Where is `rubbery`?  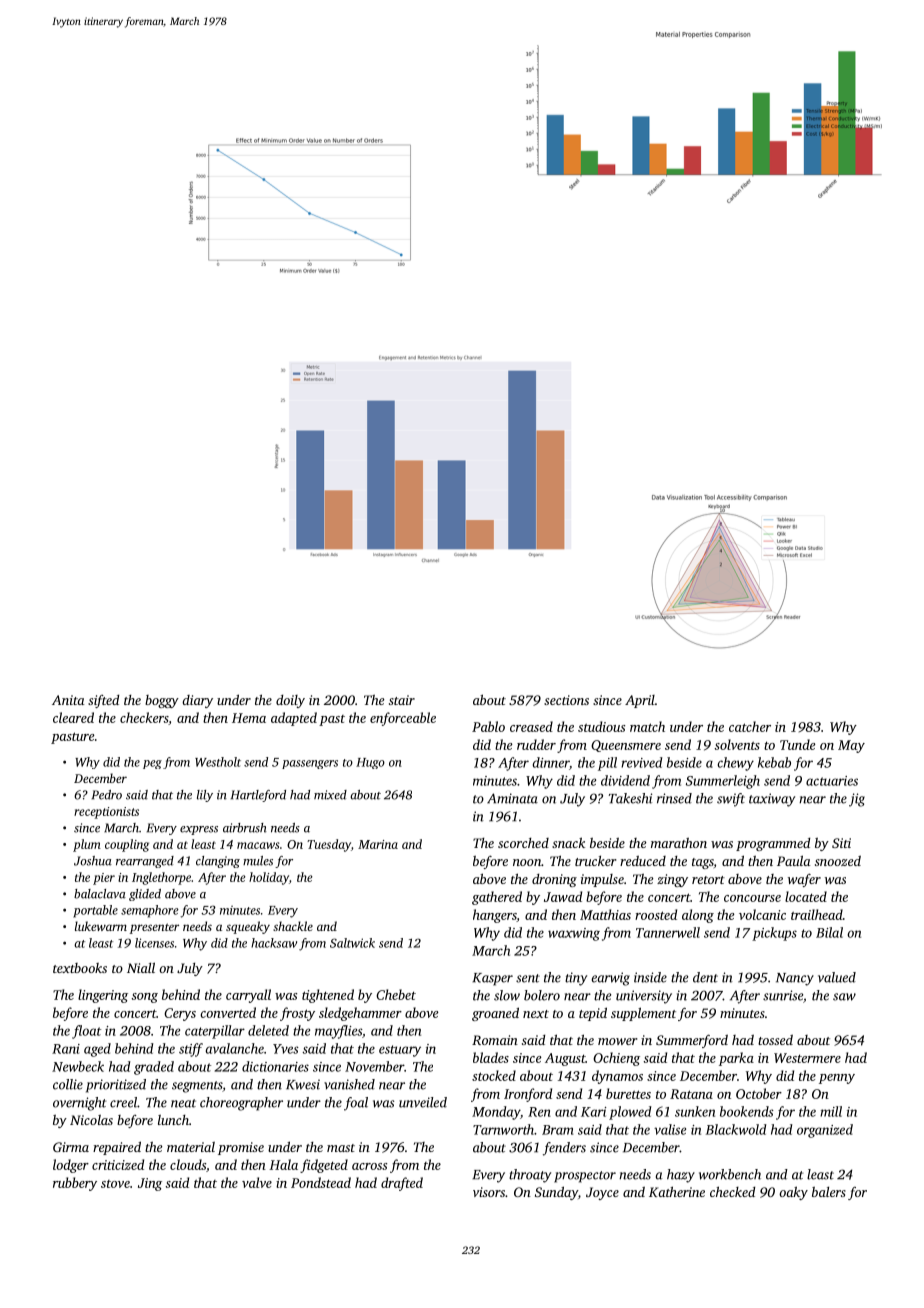
rubbery is located at coordinates (75, 1184).
